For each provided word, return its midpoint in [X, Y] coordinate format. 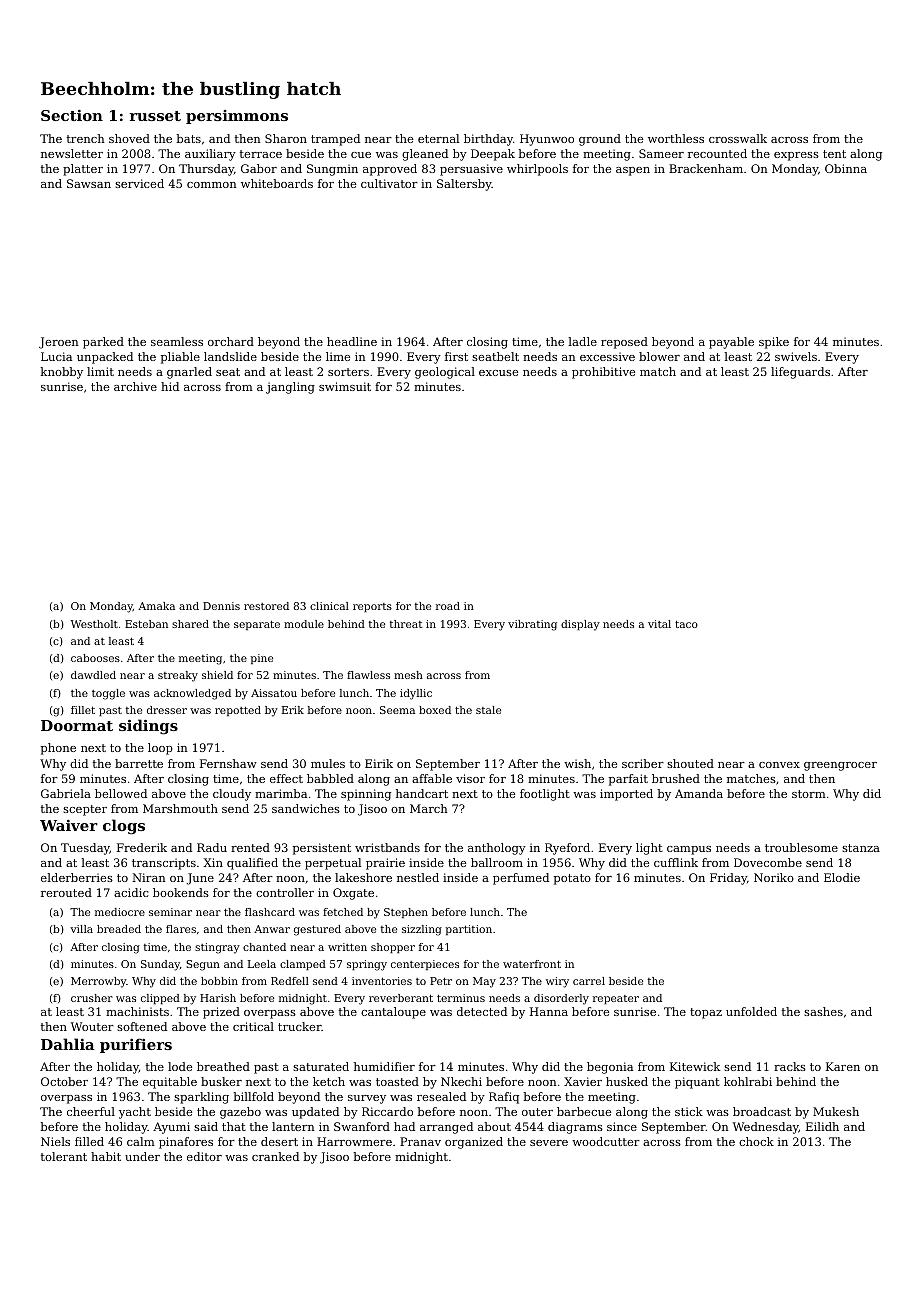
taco [686, 624]
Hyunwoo [547, 140]
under [142, 1156]
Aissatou [274, 693]
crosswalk [738, 138]
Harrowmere [354, 1141]
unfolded [751, 1011]
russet [155, 116]
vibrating [532, 625]
